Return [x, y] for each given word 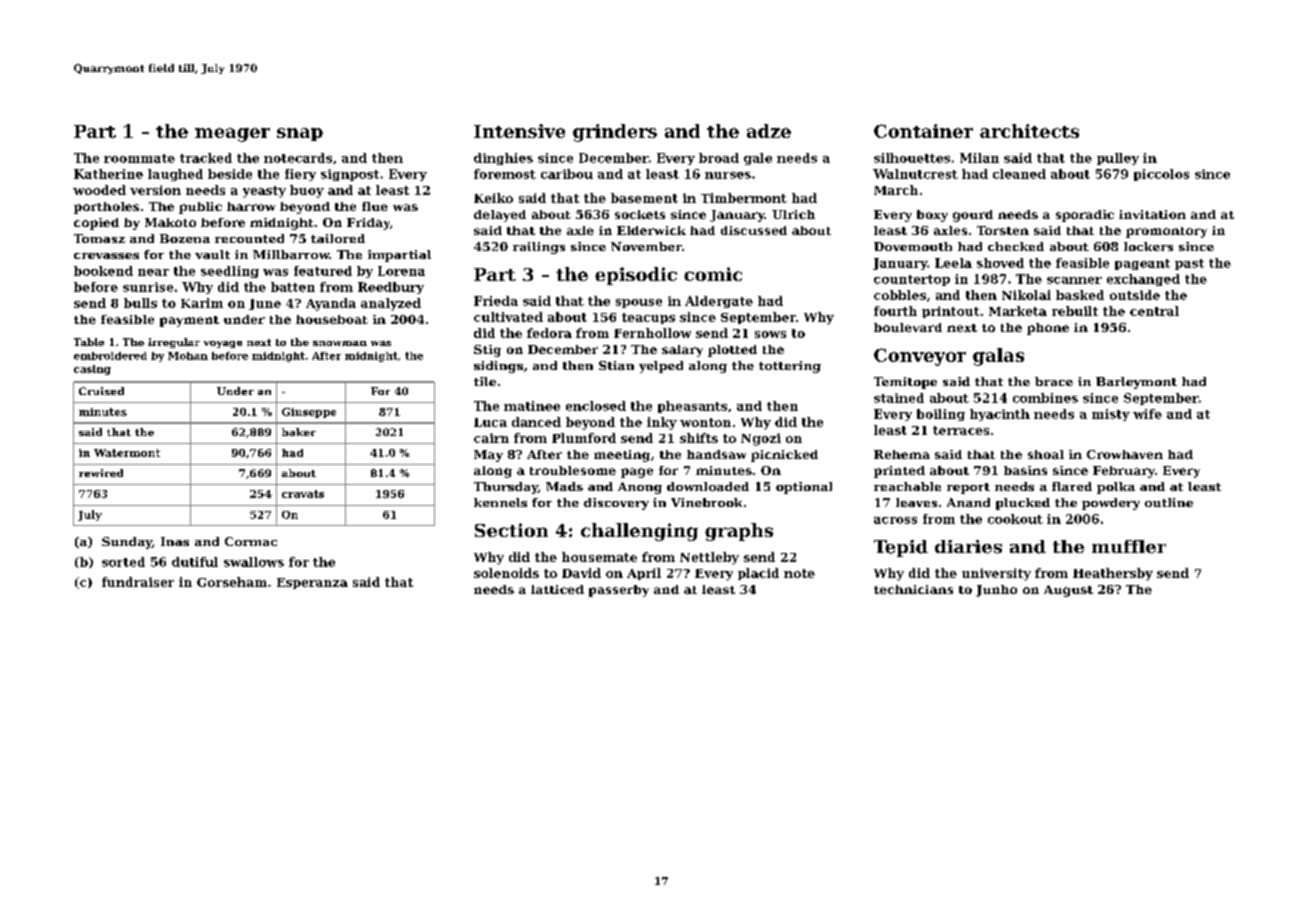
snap [300, 134]
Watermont [127, 453]
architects [1029, 131]
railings [539, 248]
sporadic [1085, 216]
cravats [303, 494]
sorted [123, 562]
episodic [636, 276]
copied [96, 224]
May [488, 456]
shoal [1046, 454]
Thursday [506, 488]
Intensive [519, 131]
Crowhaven [1125, 454]
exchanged [1143, 280]
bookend [103, 271]
